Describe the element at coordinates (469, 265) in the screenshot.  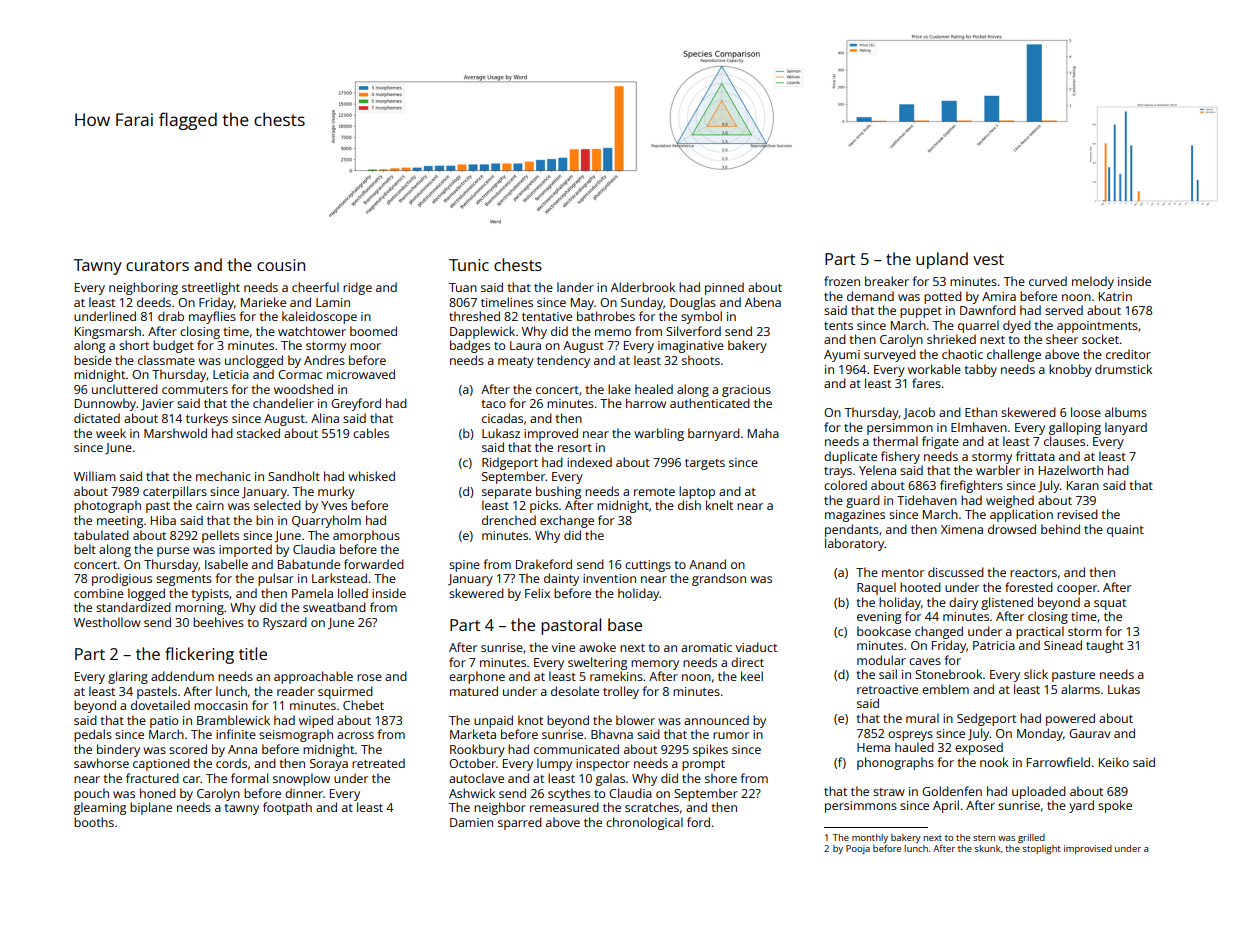
I see `Tunic` at that location.
